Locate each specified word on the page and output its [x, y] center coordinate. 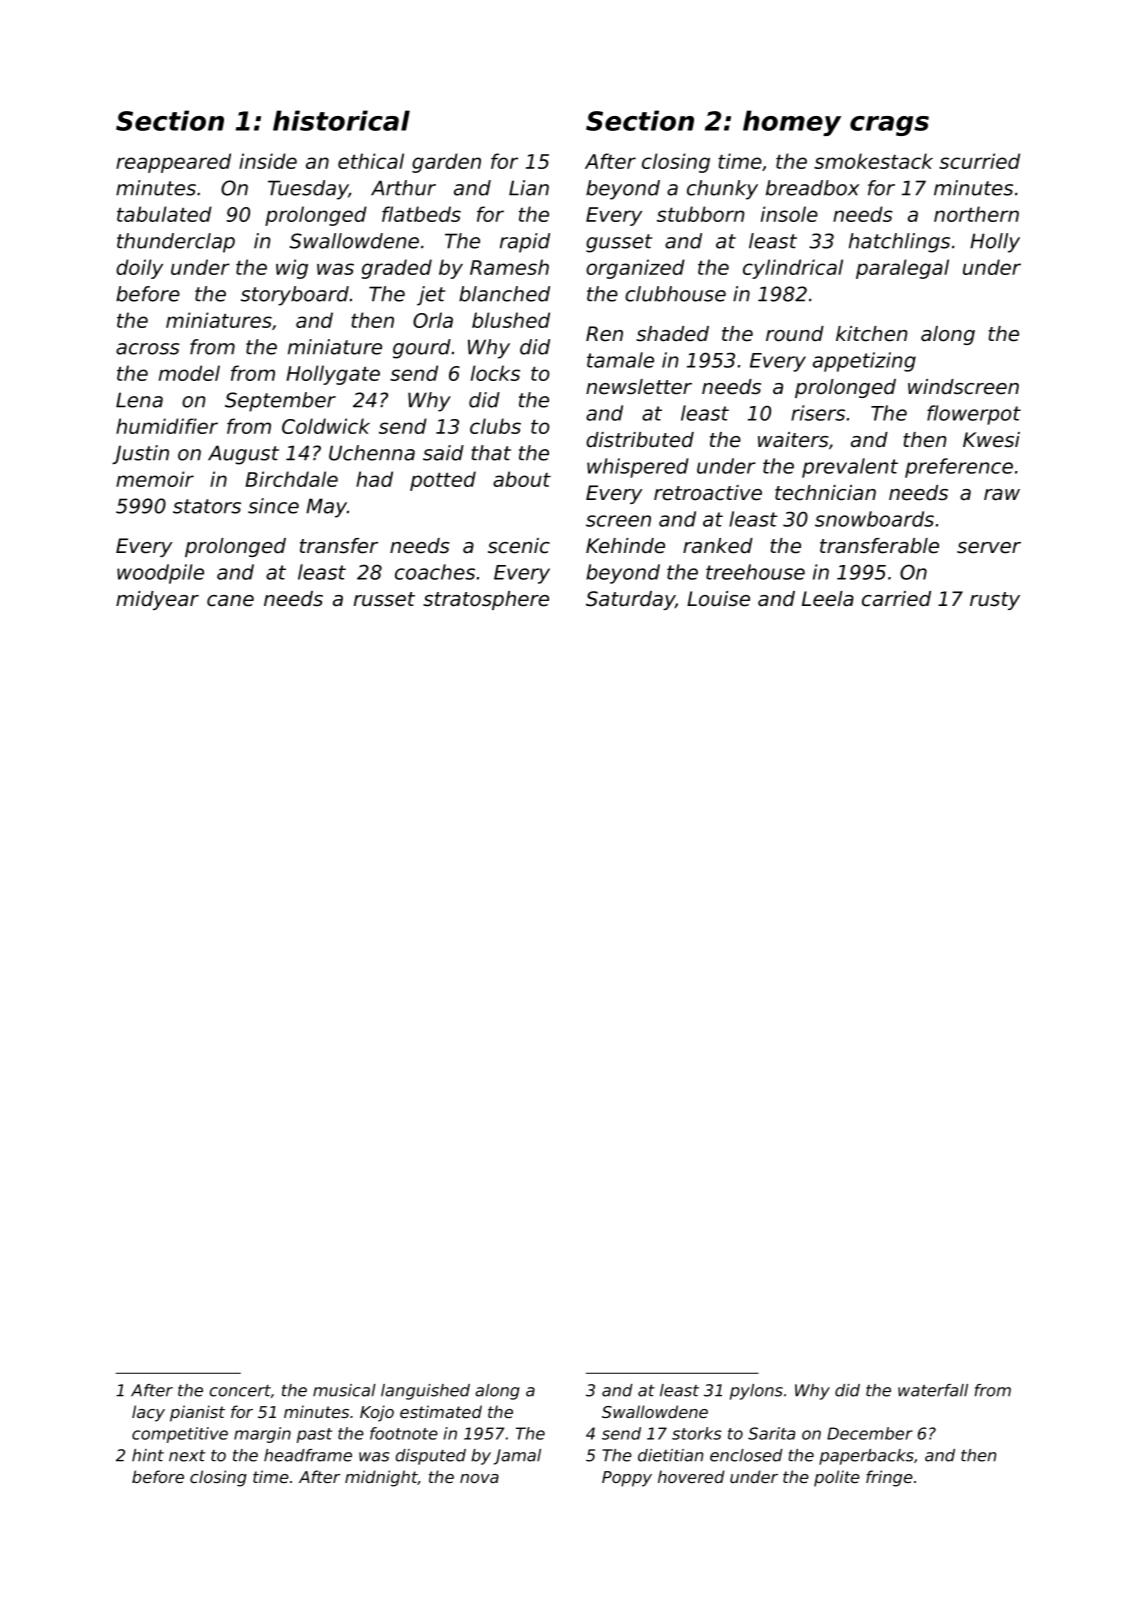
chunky [722, 190]
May [326, 508]
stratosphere [486, 600]
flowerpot [974, 415]
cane [230, 601]
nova [479, 1478]
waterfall [933, 1390]
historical [341, 120]
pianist [197, 1413]
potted [443, 481]
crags [889, 126]
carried [896, 599]
